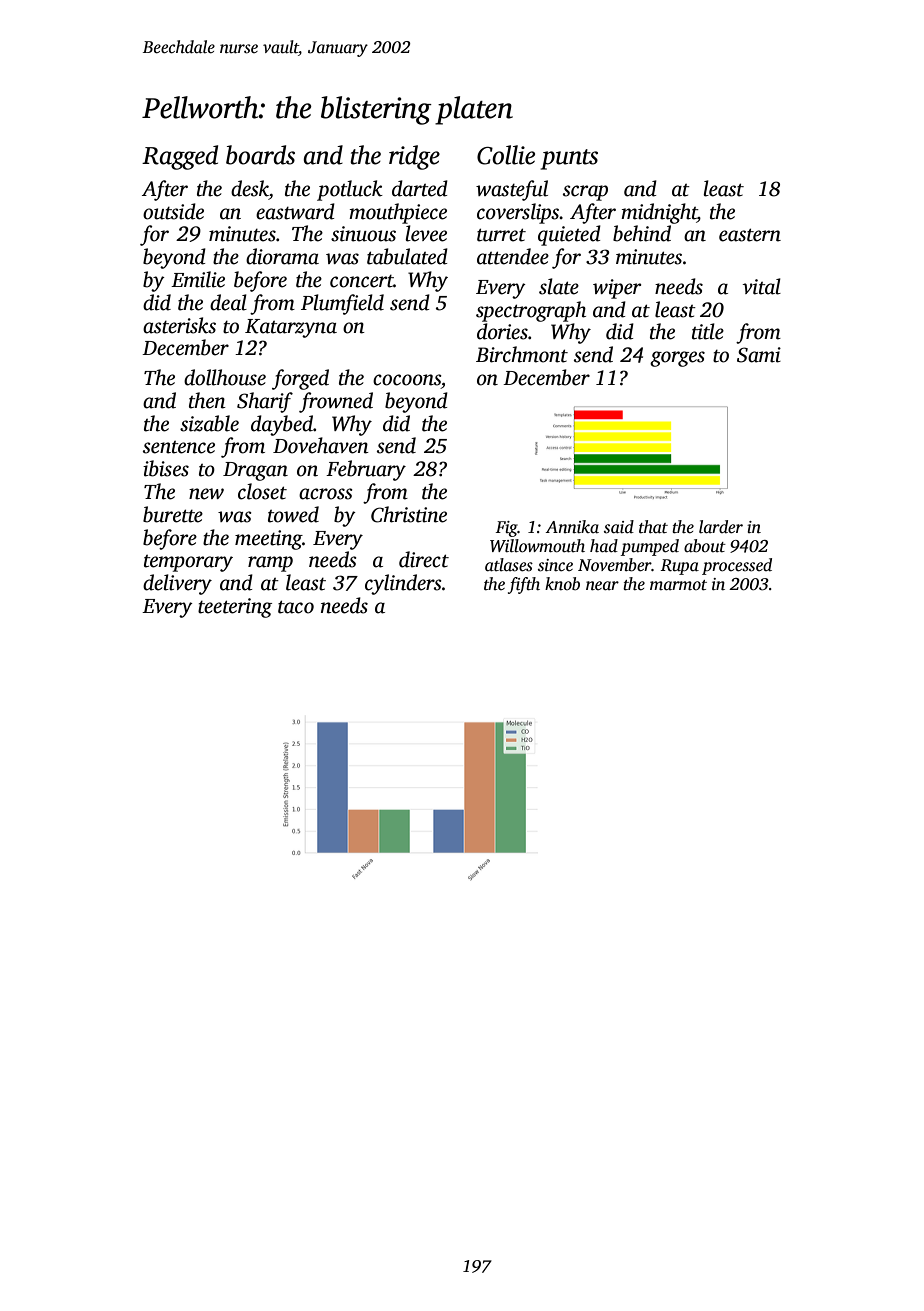  I want to click on Christine, so click(409, 514).
